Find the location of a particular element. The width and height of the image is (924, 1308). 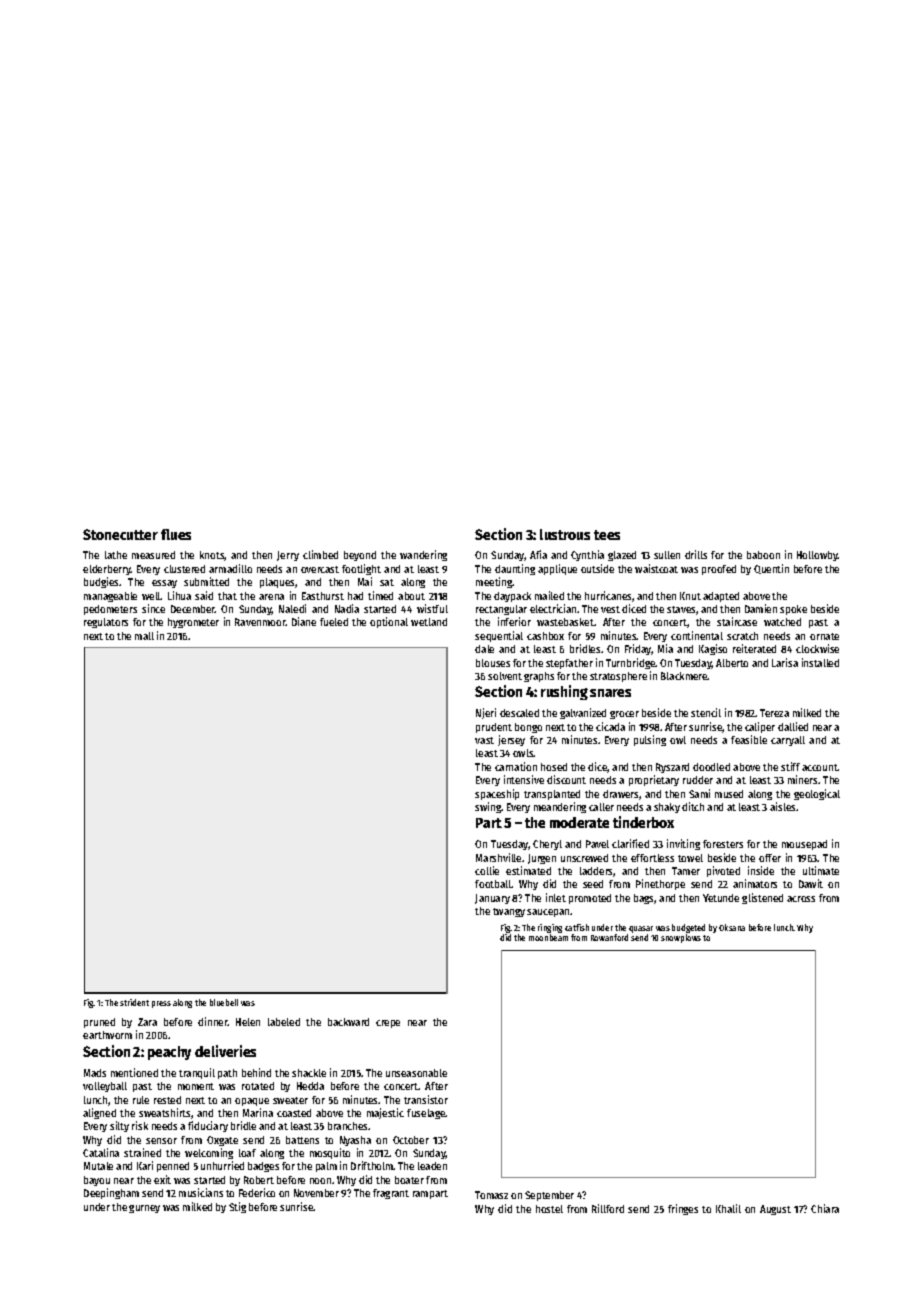

pedometers is located at coordinates (110, 610).
